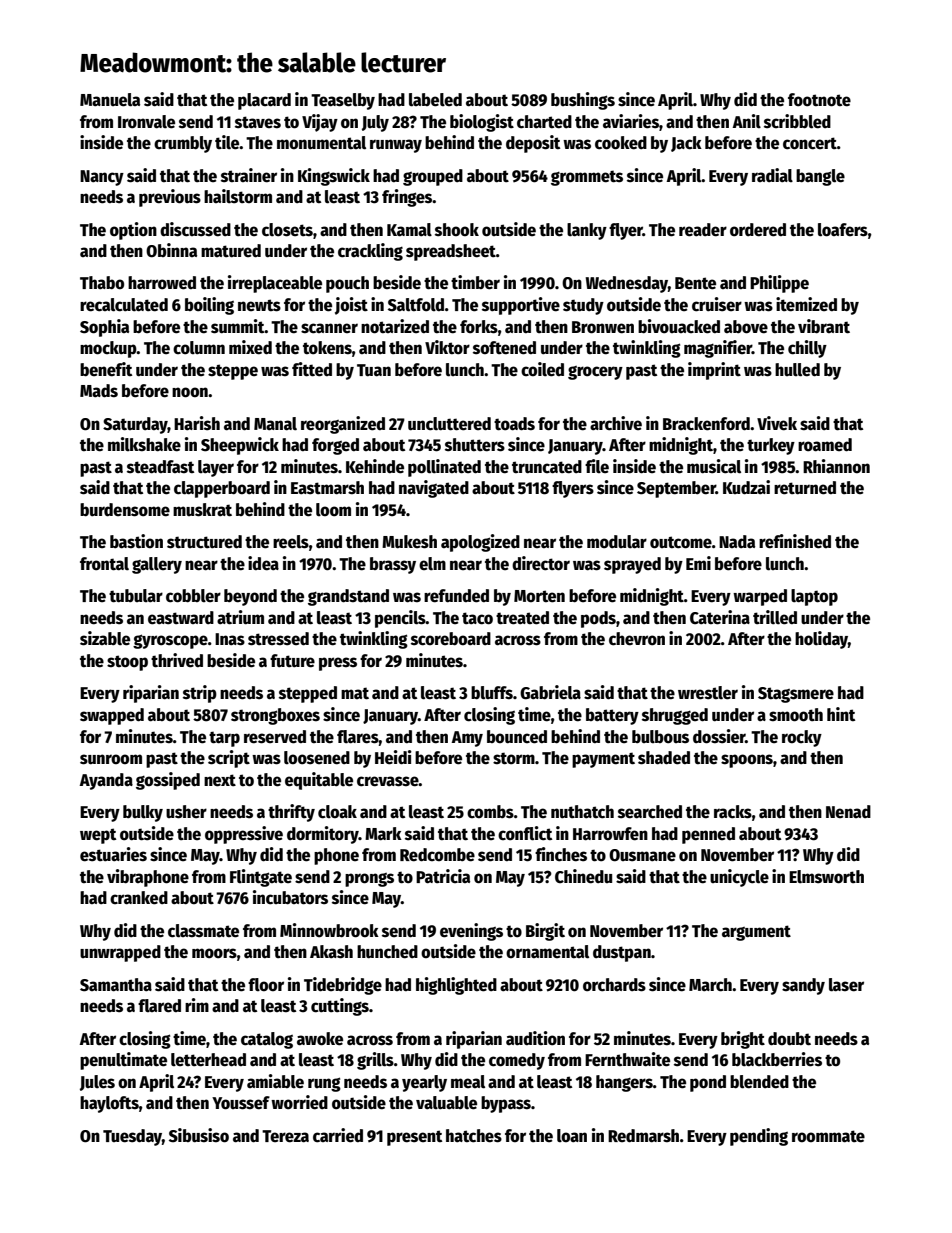 This screenshot has height=1233, width=952. What do you see at coordinates (795, 541) in the screenshot?
I see `refinished` at bounding box center [795, 541].
